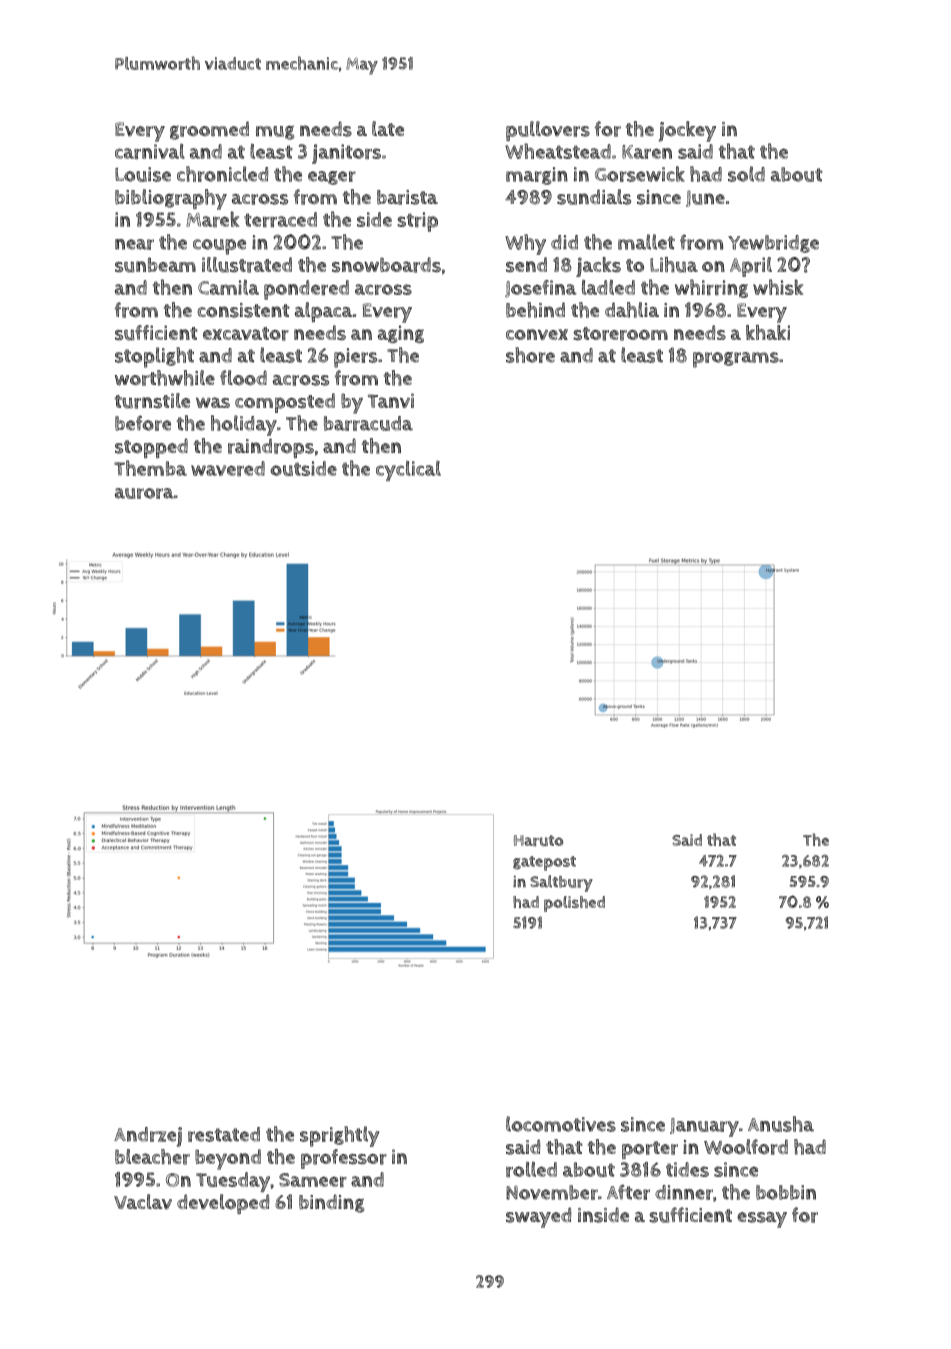 The height and width of the screenshot is (1349, 951). Describe the element at coordinates (687, 131) in the screenshot. I see `jockey` at that location.
